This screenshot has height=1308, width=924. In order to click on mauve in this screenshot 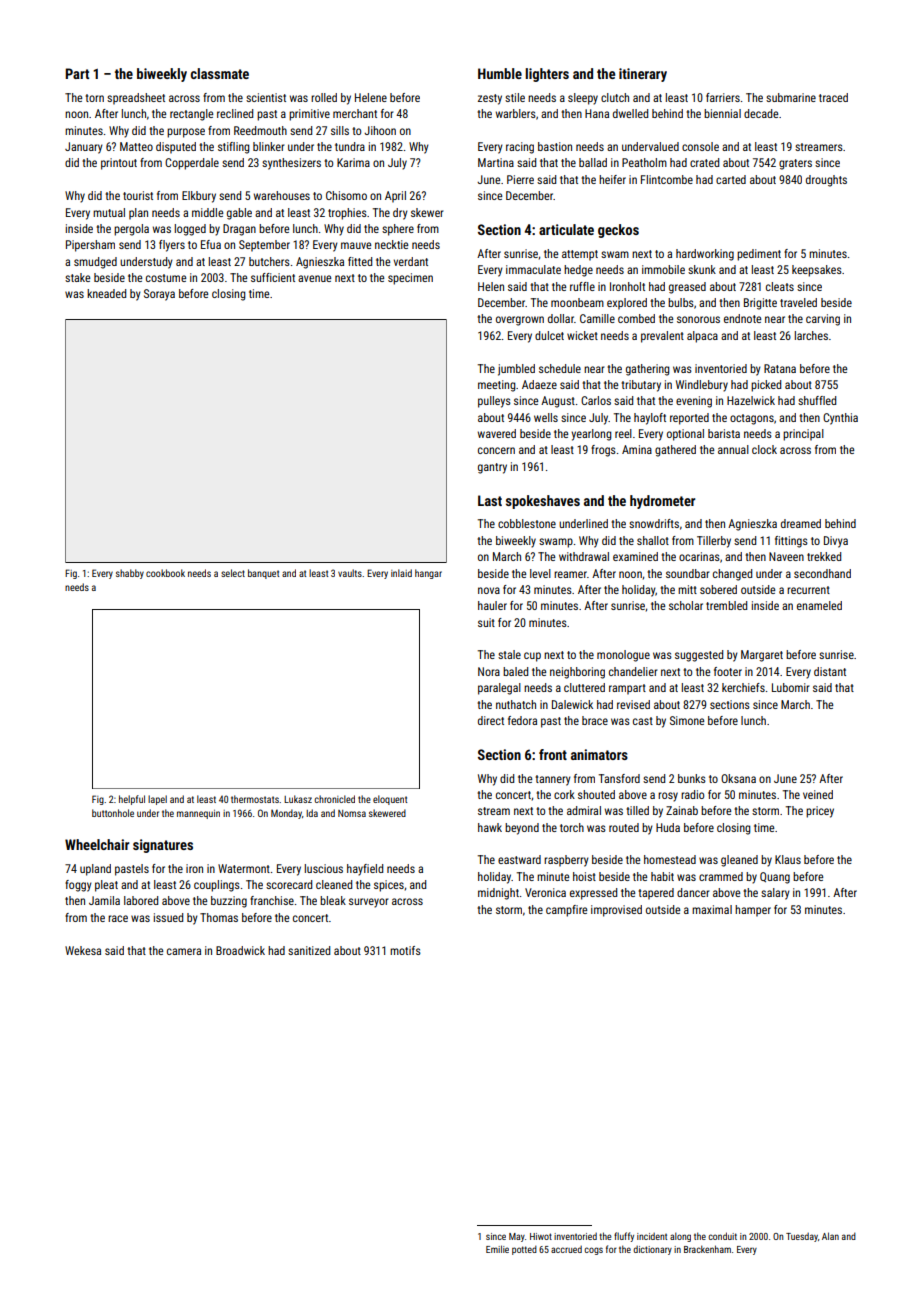, I will do `click(356, 245)`.
